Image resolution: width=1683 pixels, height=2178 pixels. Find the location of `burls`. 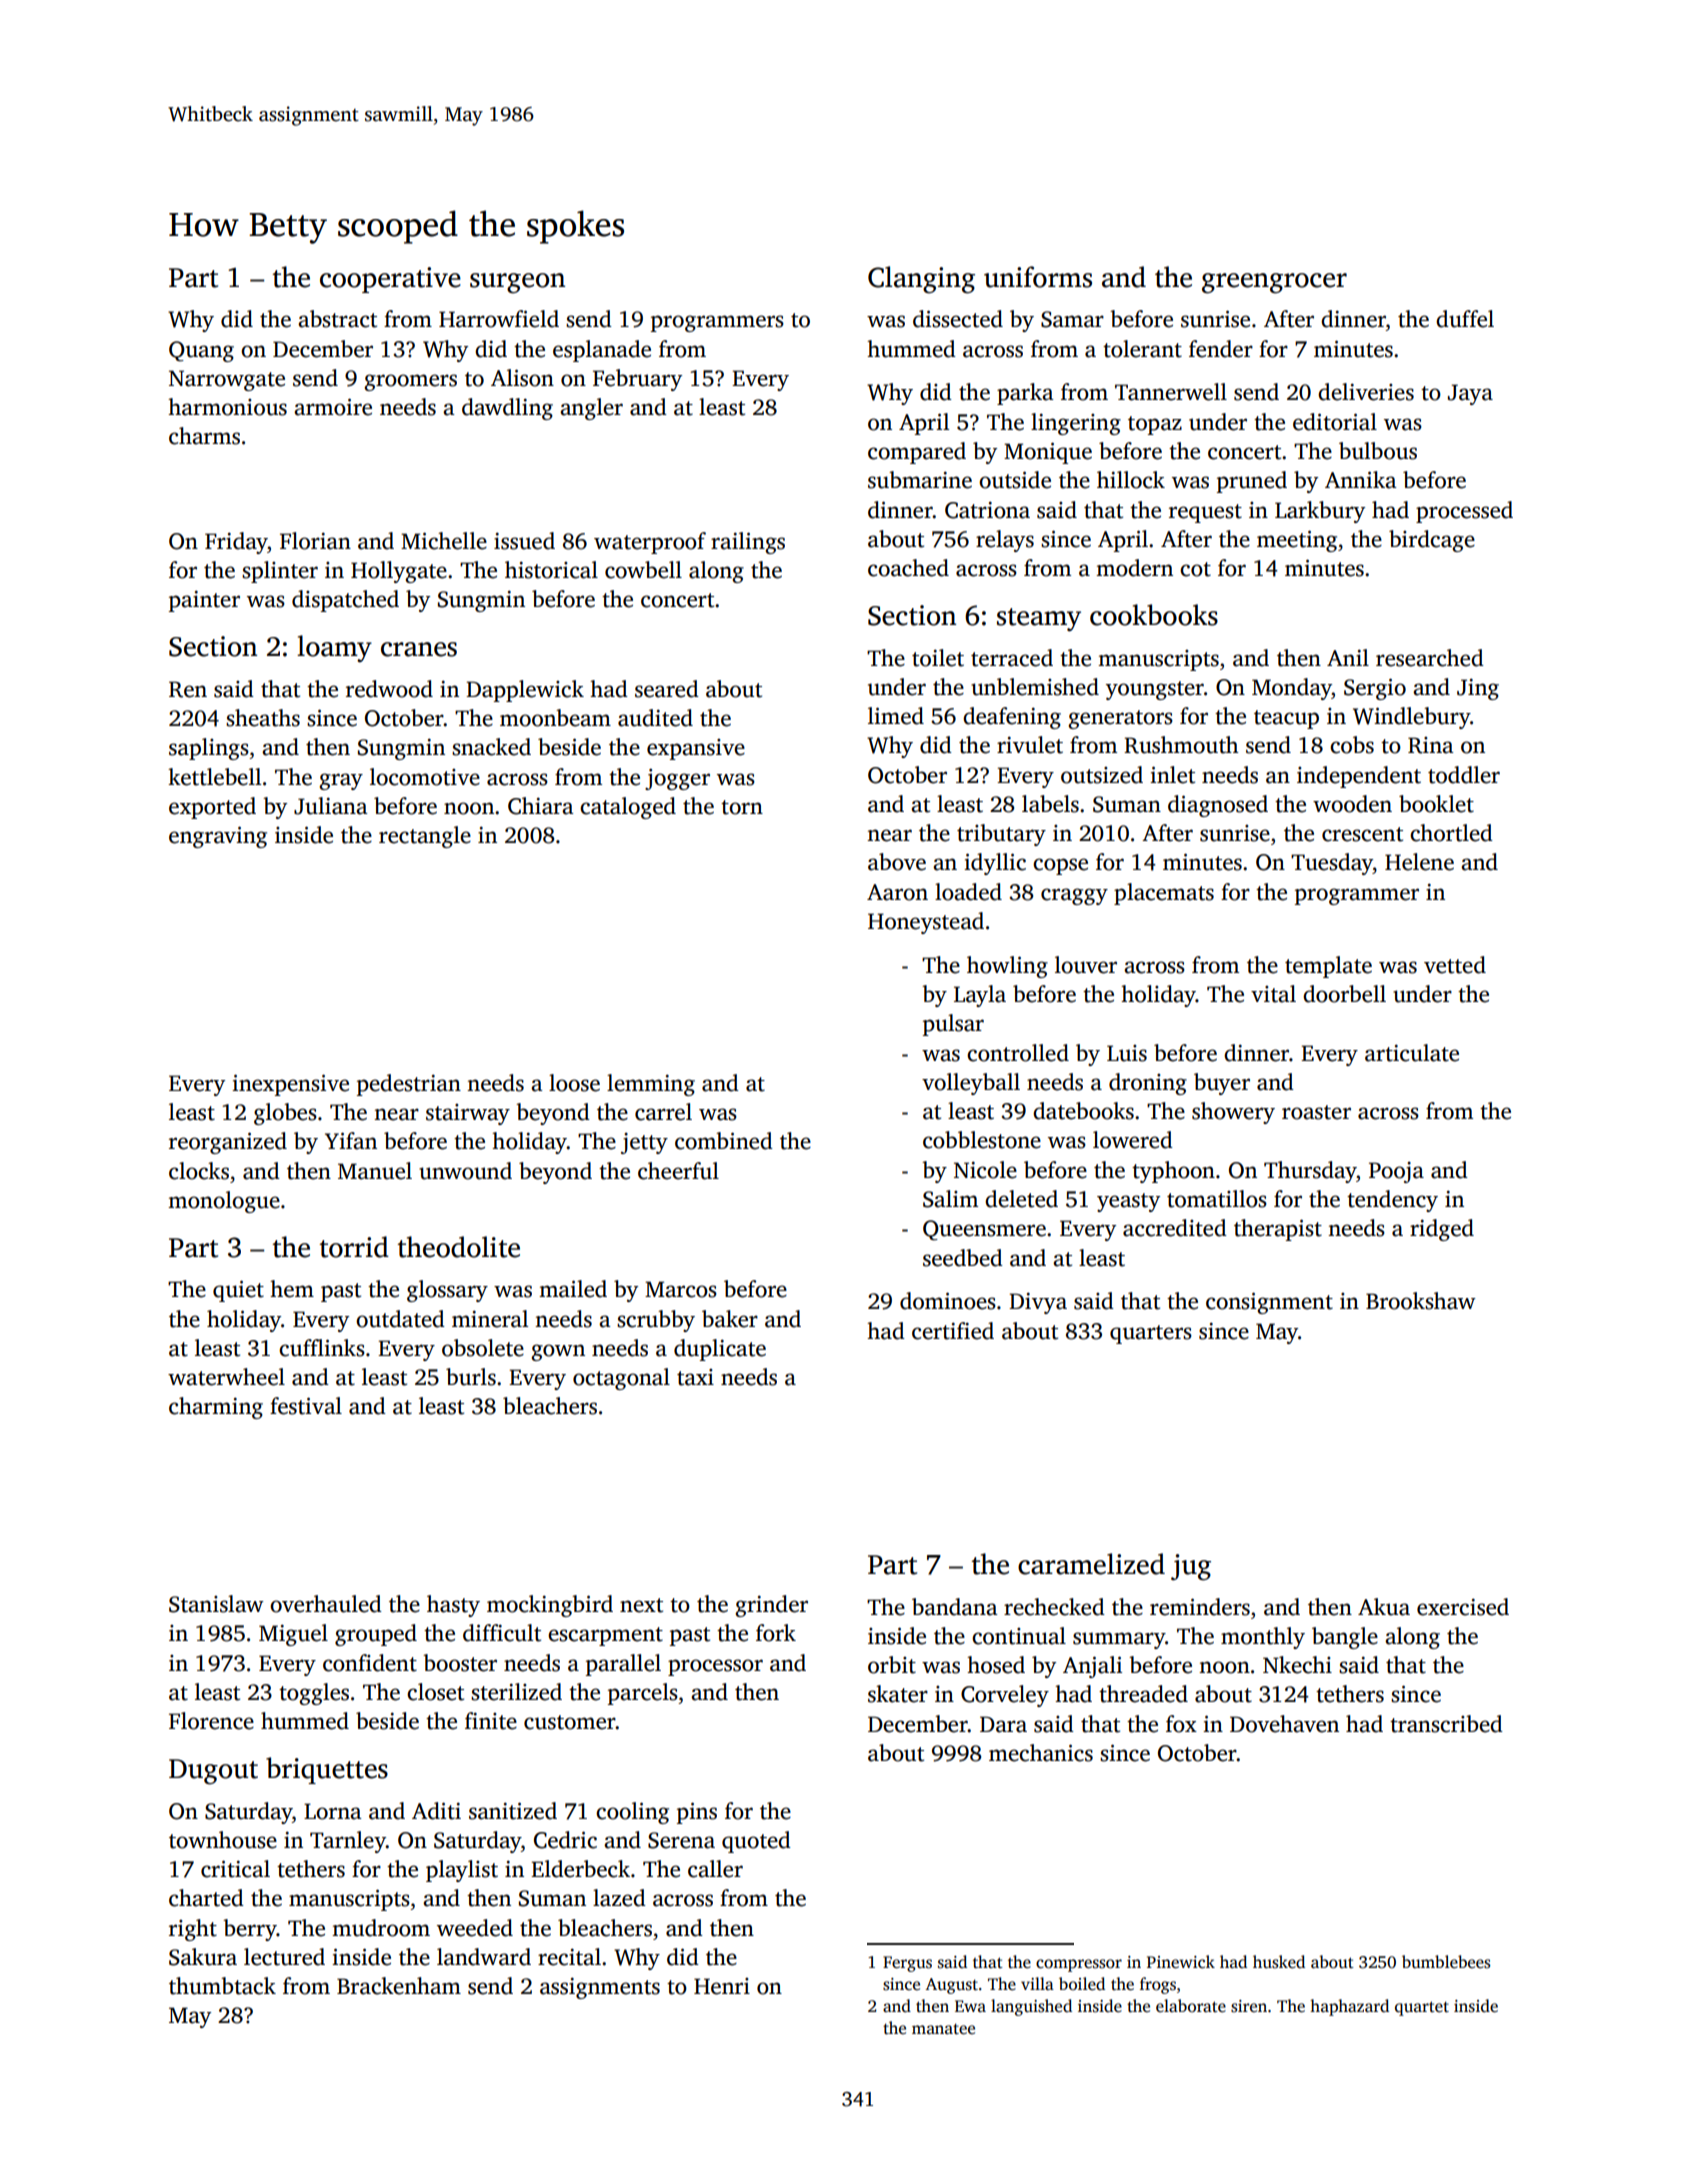

burls is located at coordinates (471, 1377).
